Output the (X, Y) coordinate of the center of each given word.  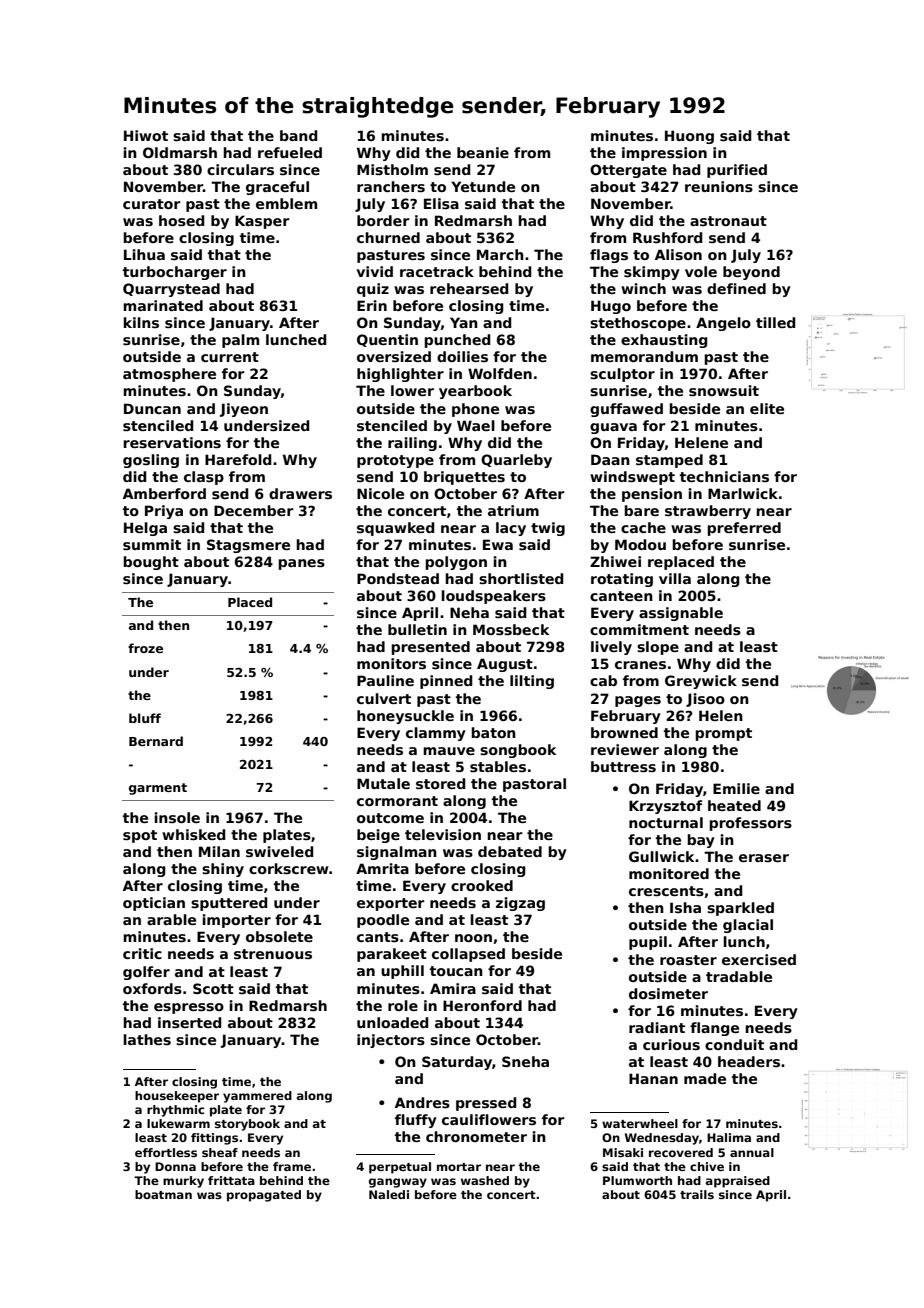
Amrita (382, 868)
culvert (384, 698)
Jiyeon (244, 410)
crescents (666, 891)
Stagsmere (248, 546)
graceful (277, 188)
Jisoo (705, 700)
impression (664, 154)
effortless (166, 1152)
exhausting (664, 341)
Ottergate (628, 171)
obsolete (279, 936)
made (705, 1078)
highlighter (400, 375)
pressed (486, 1104)
